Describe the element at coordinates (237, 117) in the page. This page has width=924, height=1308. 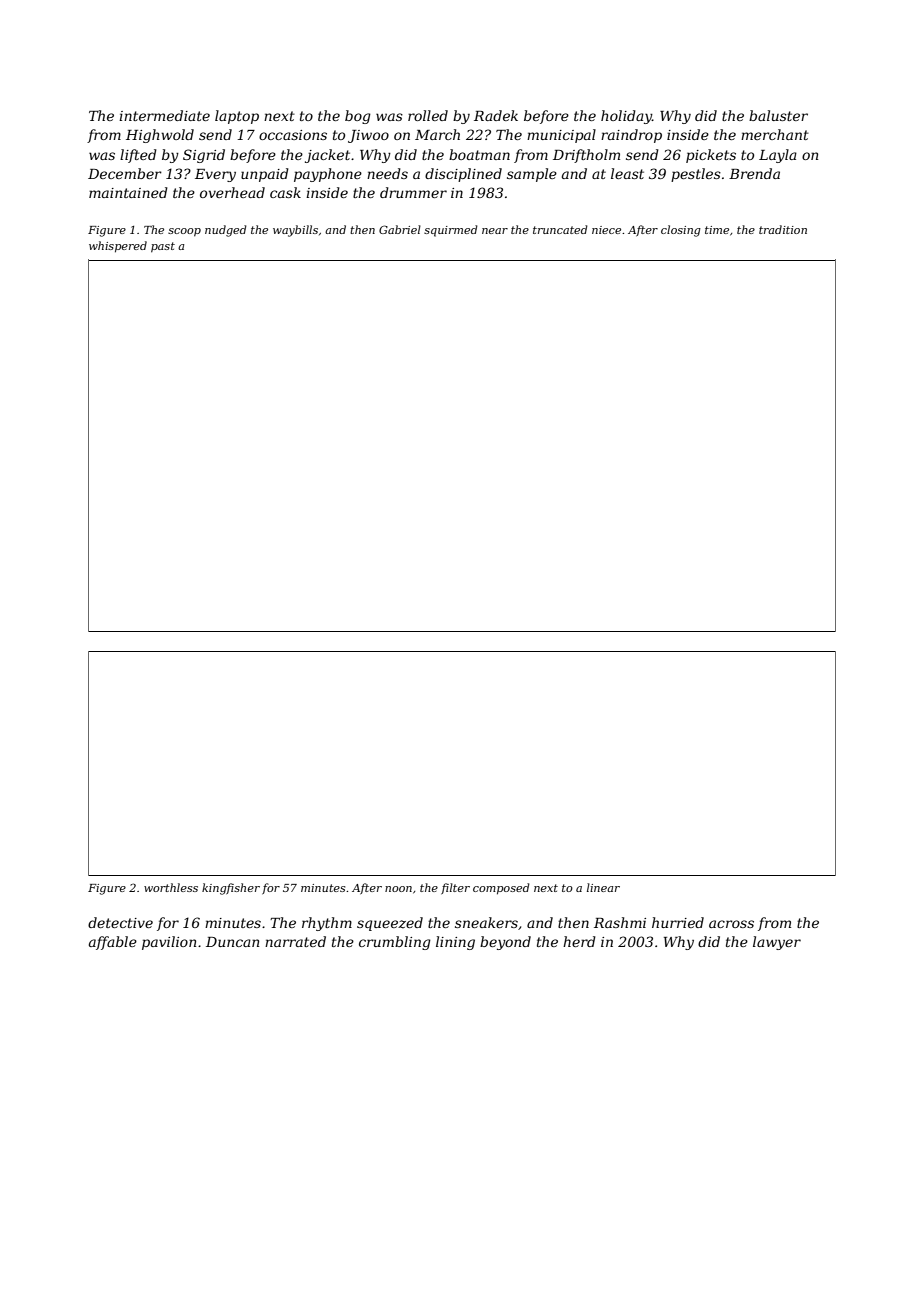
I see `laptop` at that location.
